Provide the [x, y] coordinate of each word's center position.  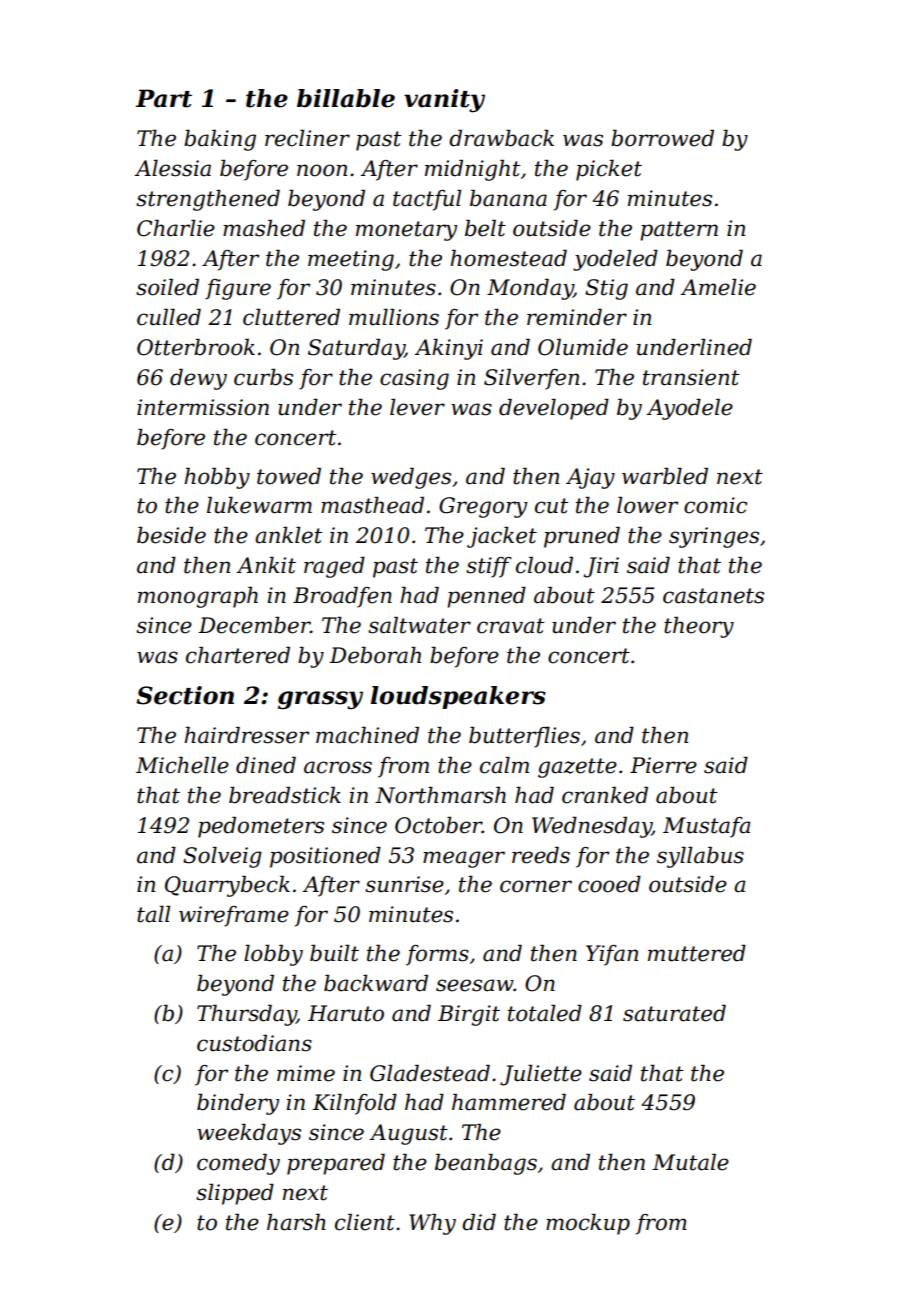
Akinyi [448, 349]
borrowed [662, 138]
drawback [501, 138]
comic [715, 505]
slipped [235, 1194]
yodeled [615, 260]
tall [153, 914]
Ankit [266, 565]
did [479, 1222]
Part [164, 98]
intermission [203, 407]
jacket [502, 537]
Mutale [690, 1162]
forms [437, 955]
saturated [674, 1013]
